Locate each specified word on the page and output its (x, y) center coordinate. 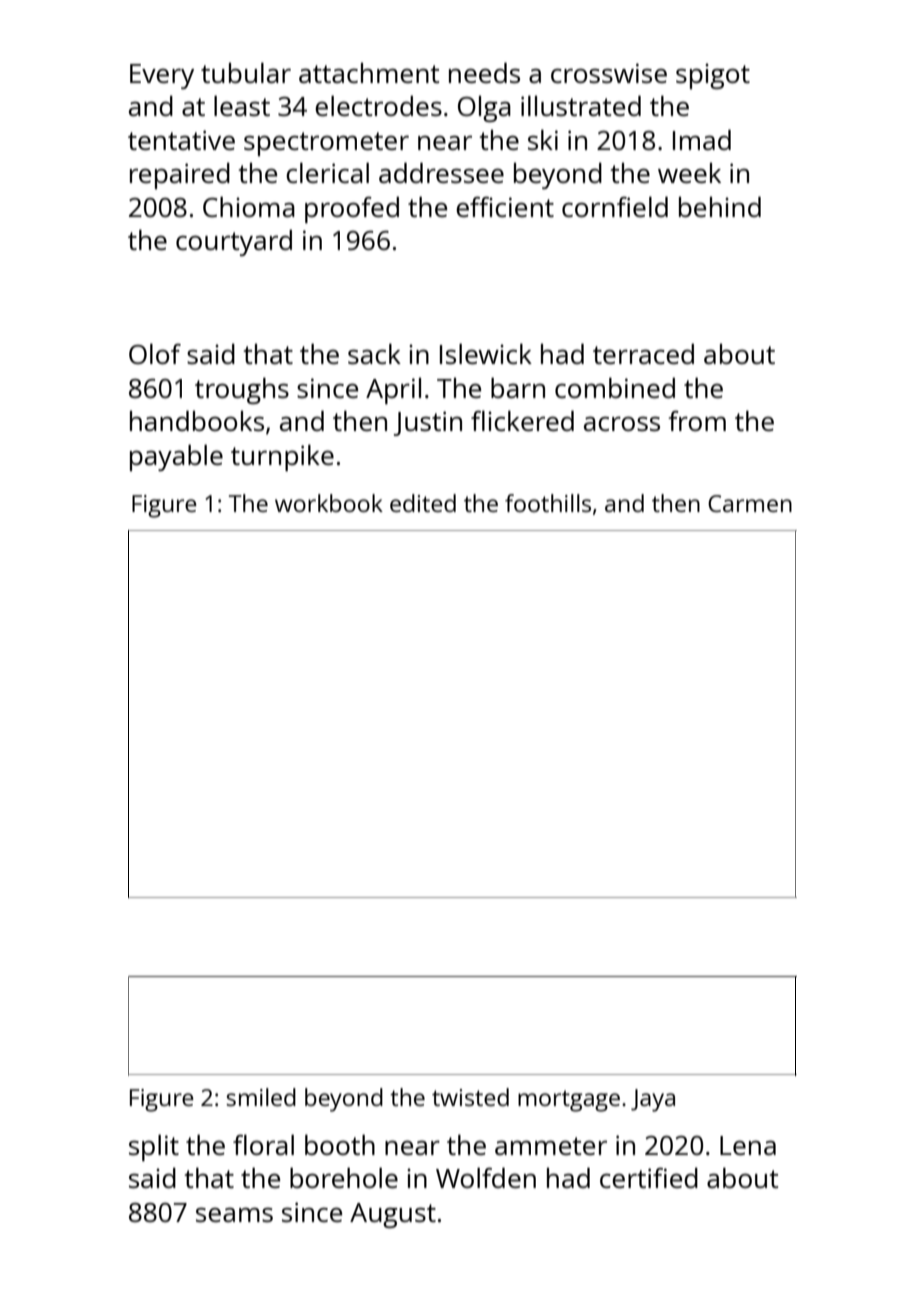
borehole (344, 1177)
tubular (246, 72)
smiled (261, 1097)
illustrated (581, 105)
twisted (470, 1097)
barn (518, 387)
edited (423, 503)
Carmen (750, 503)
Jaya (653, 1100)
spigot (713, 76)
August (393, 1215)
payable (176, 457)
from (697, 421)
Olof (155, 353)
